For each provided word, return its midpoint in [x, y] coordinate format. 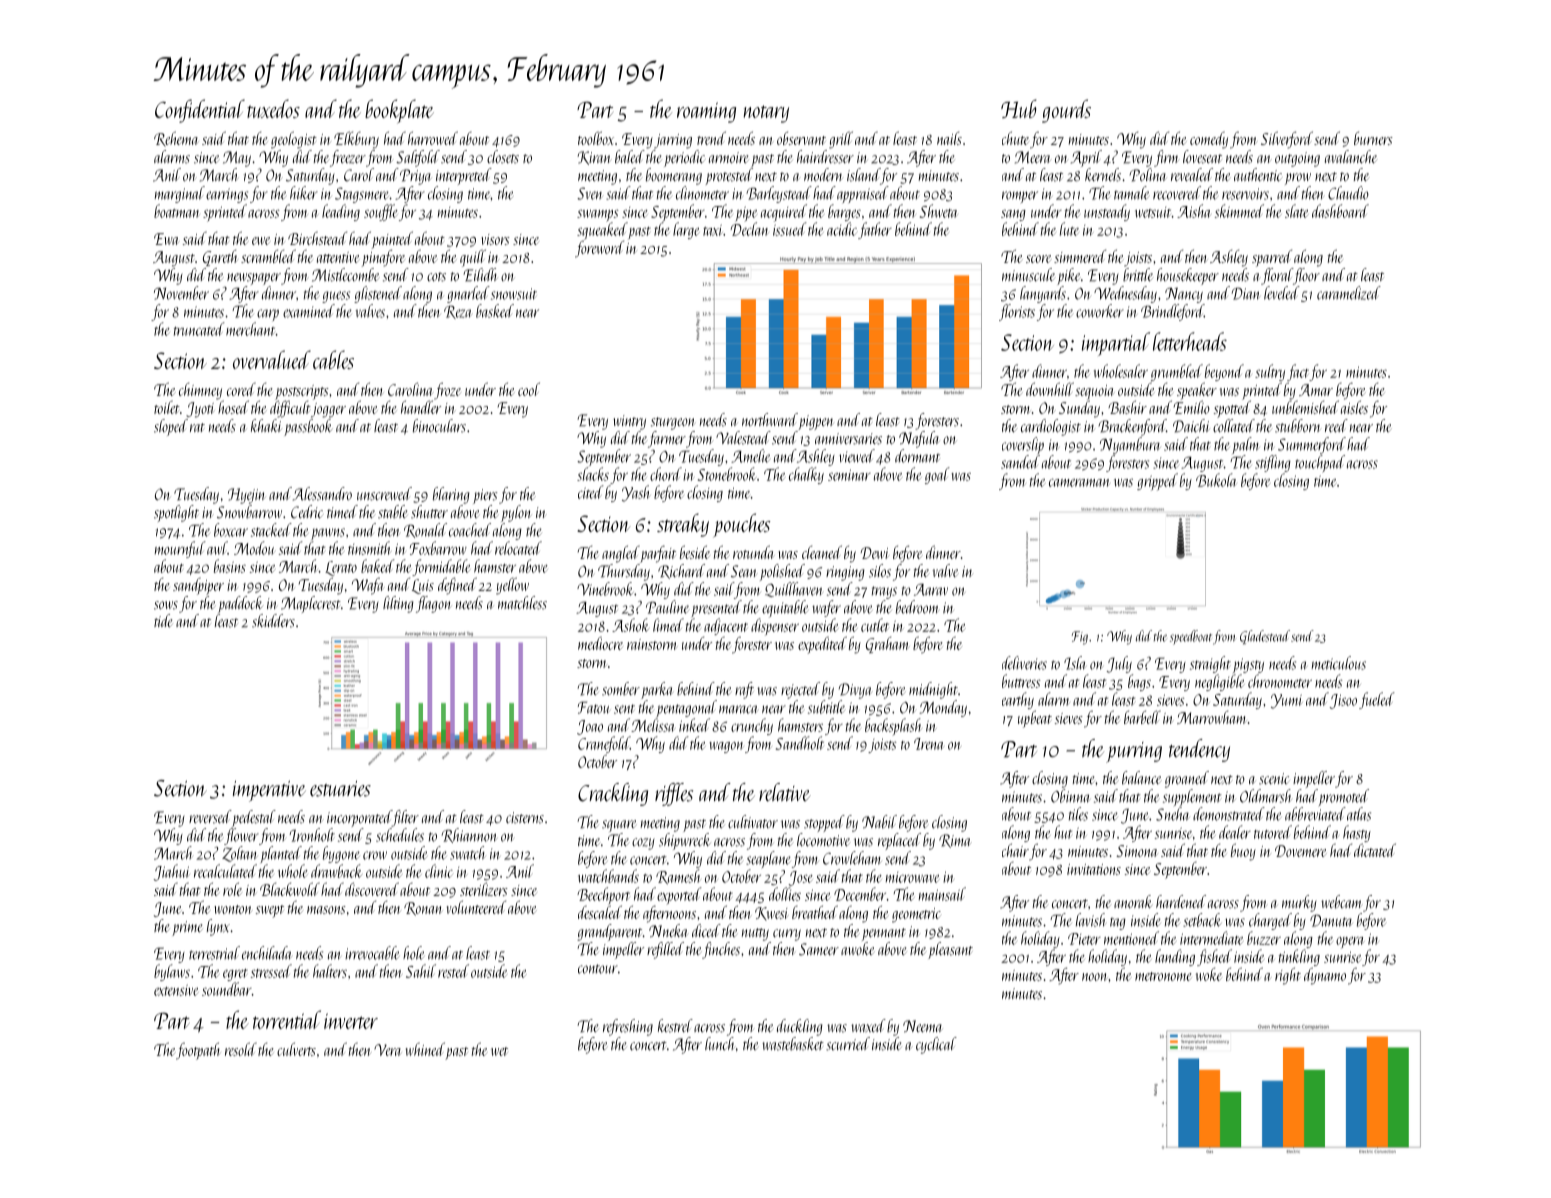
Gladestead [1265, 637]
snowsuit [514, 294]
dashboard [1340, 211]
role [232, 889]
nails [949, 138]
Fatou [593, 707]
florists [1017, 312]
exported [679, 895]
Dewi [875, 553]
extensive [176, 990]
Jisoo [1343, 701]
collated [1234, 426]
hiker [304, 193]
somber [621, 689]
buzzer [1264, 938]
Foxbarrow [438, 548]
